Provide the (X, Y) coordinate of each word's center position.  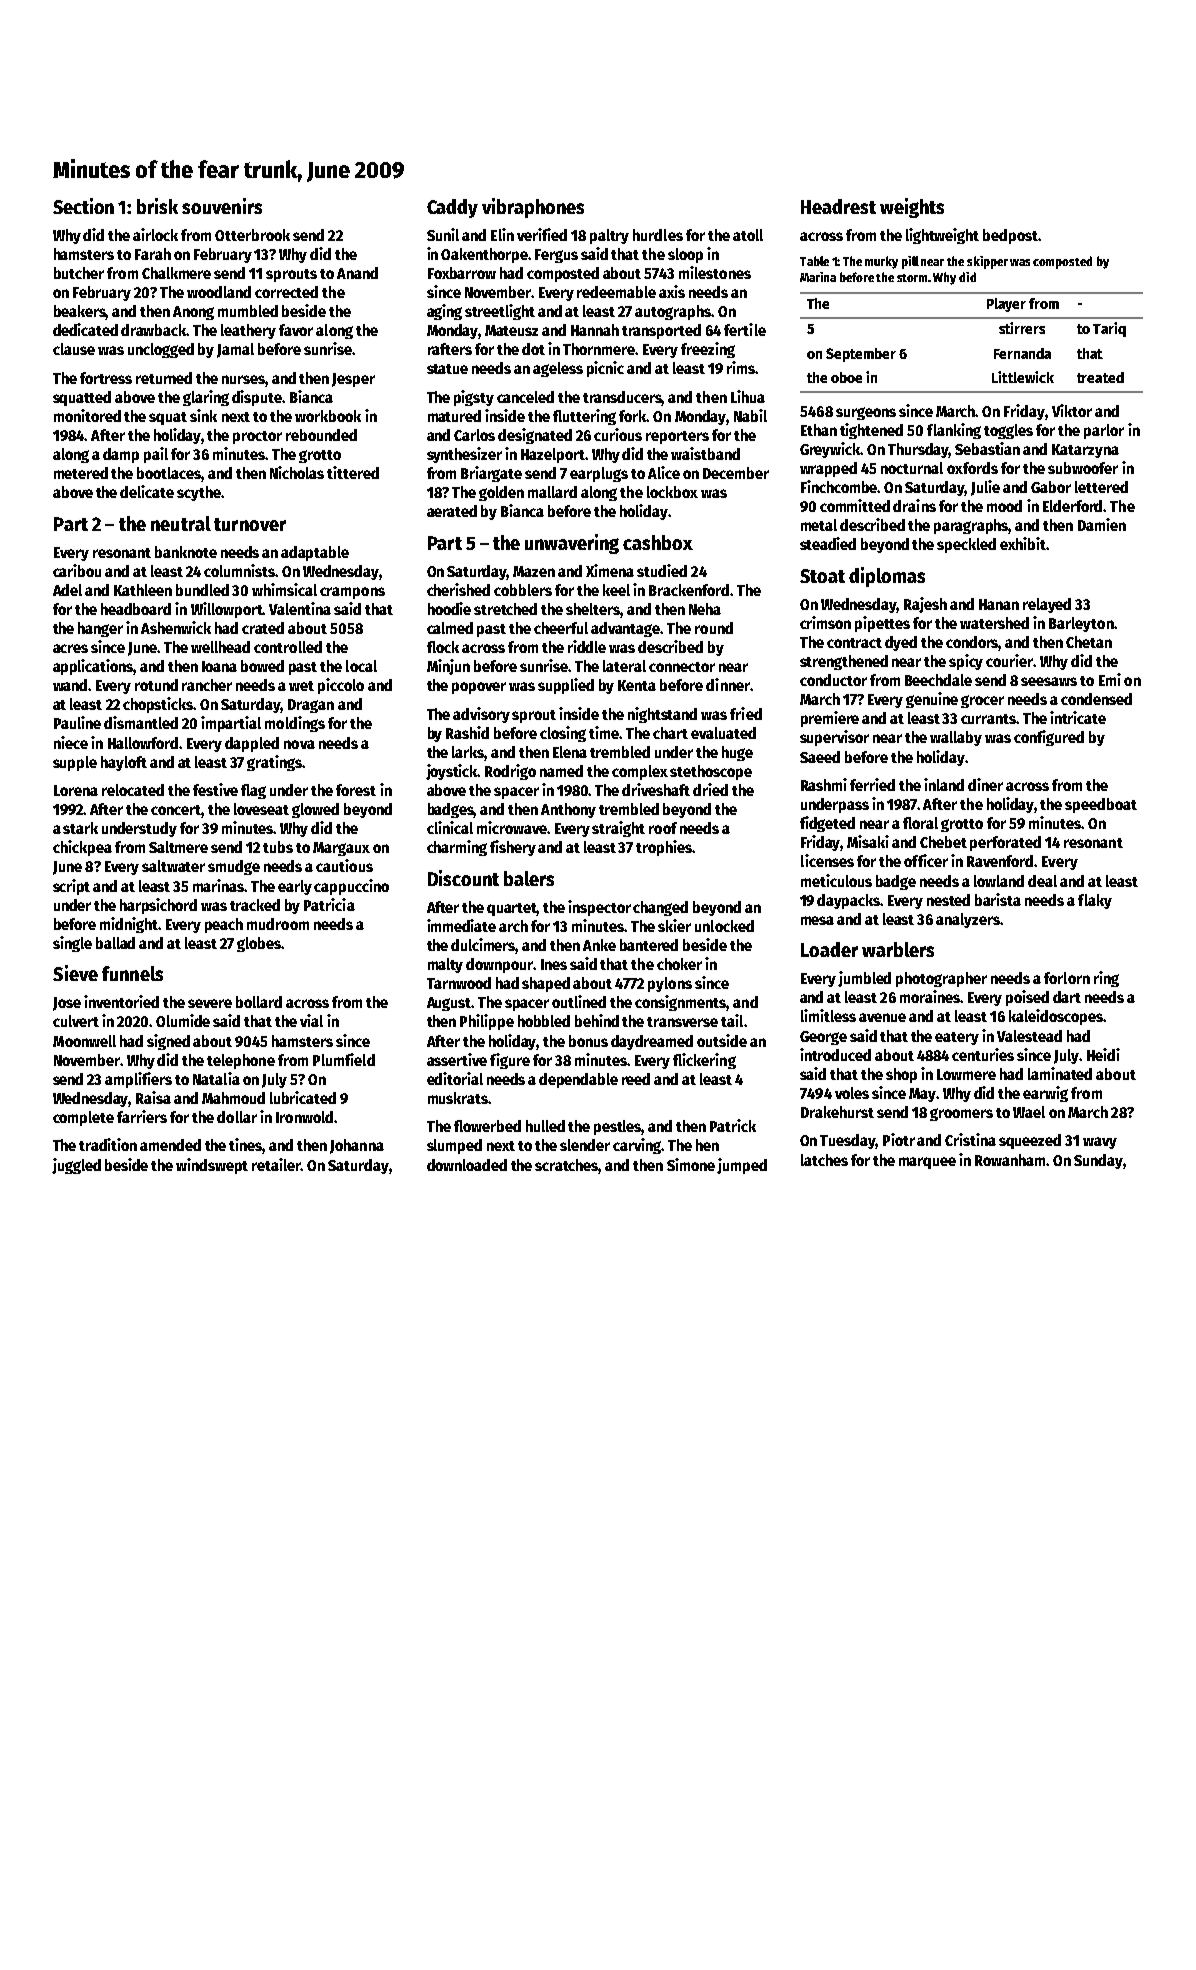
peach (224, 925)
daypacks (849, 901)
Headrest (838, 206)
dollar (237, 1117)
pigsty (474, 398)
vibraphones (533, 208)
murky (881, 262)
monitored (87, 415)
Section (83, 206)
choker (679, 964)
